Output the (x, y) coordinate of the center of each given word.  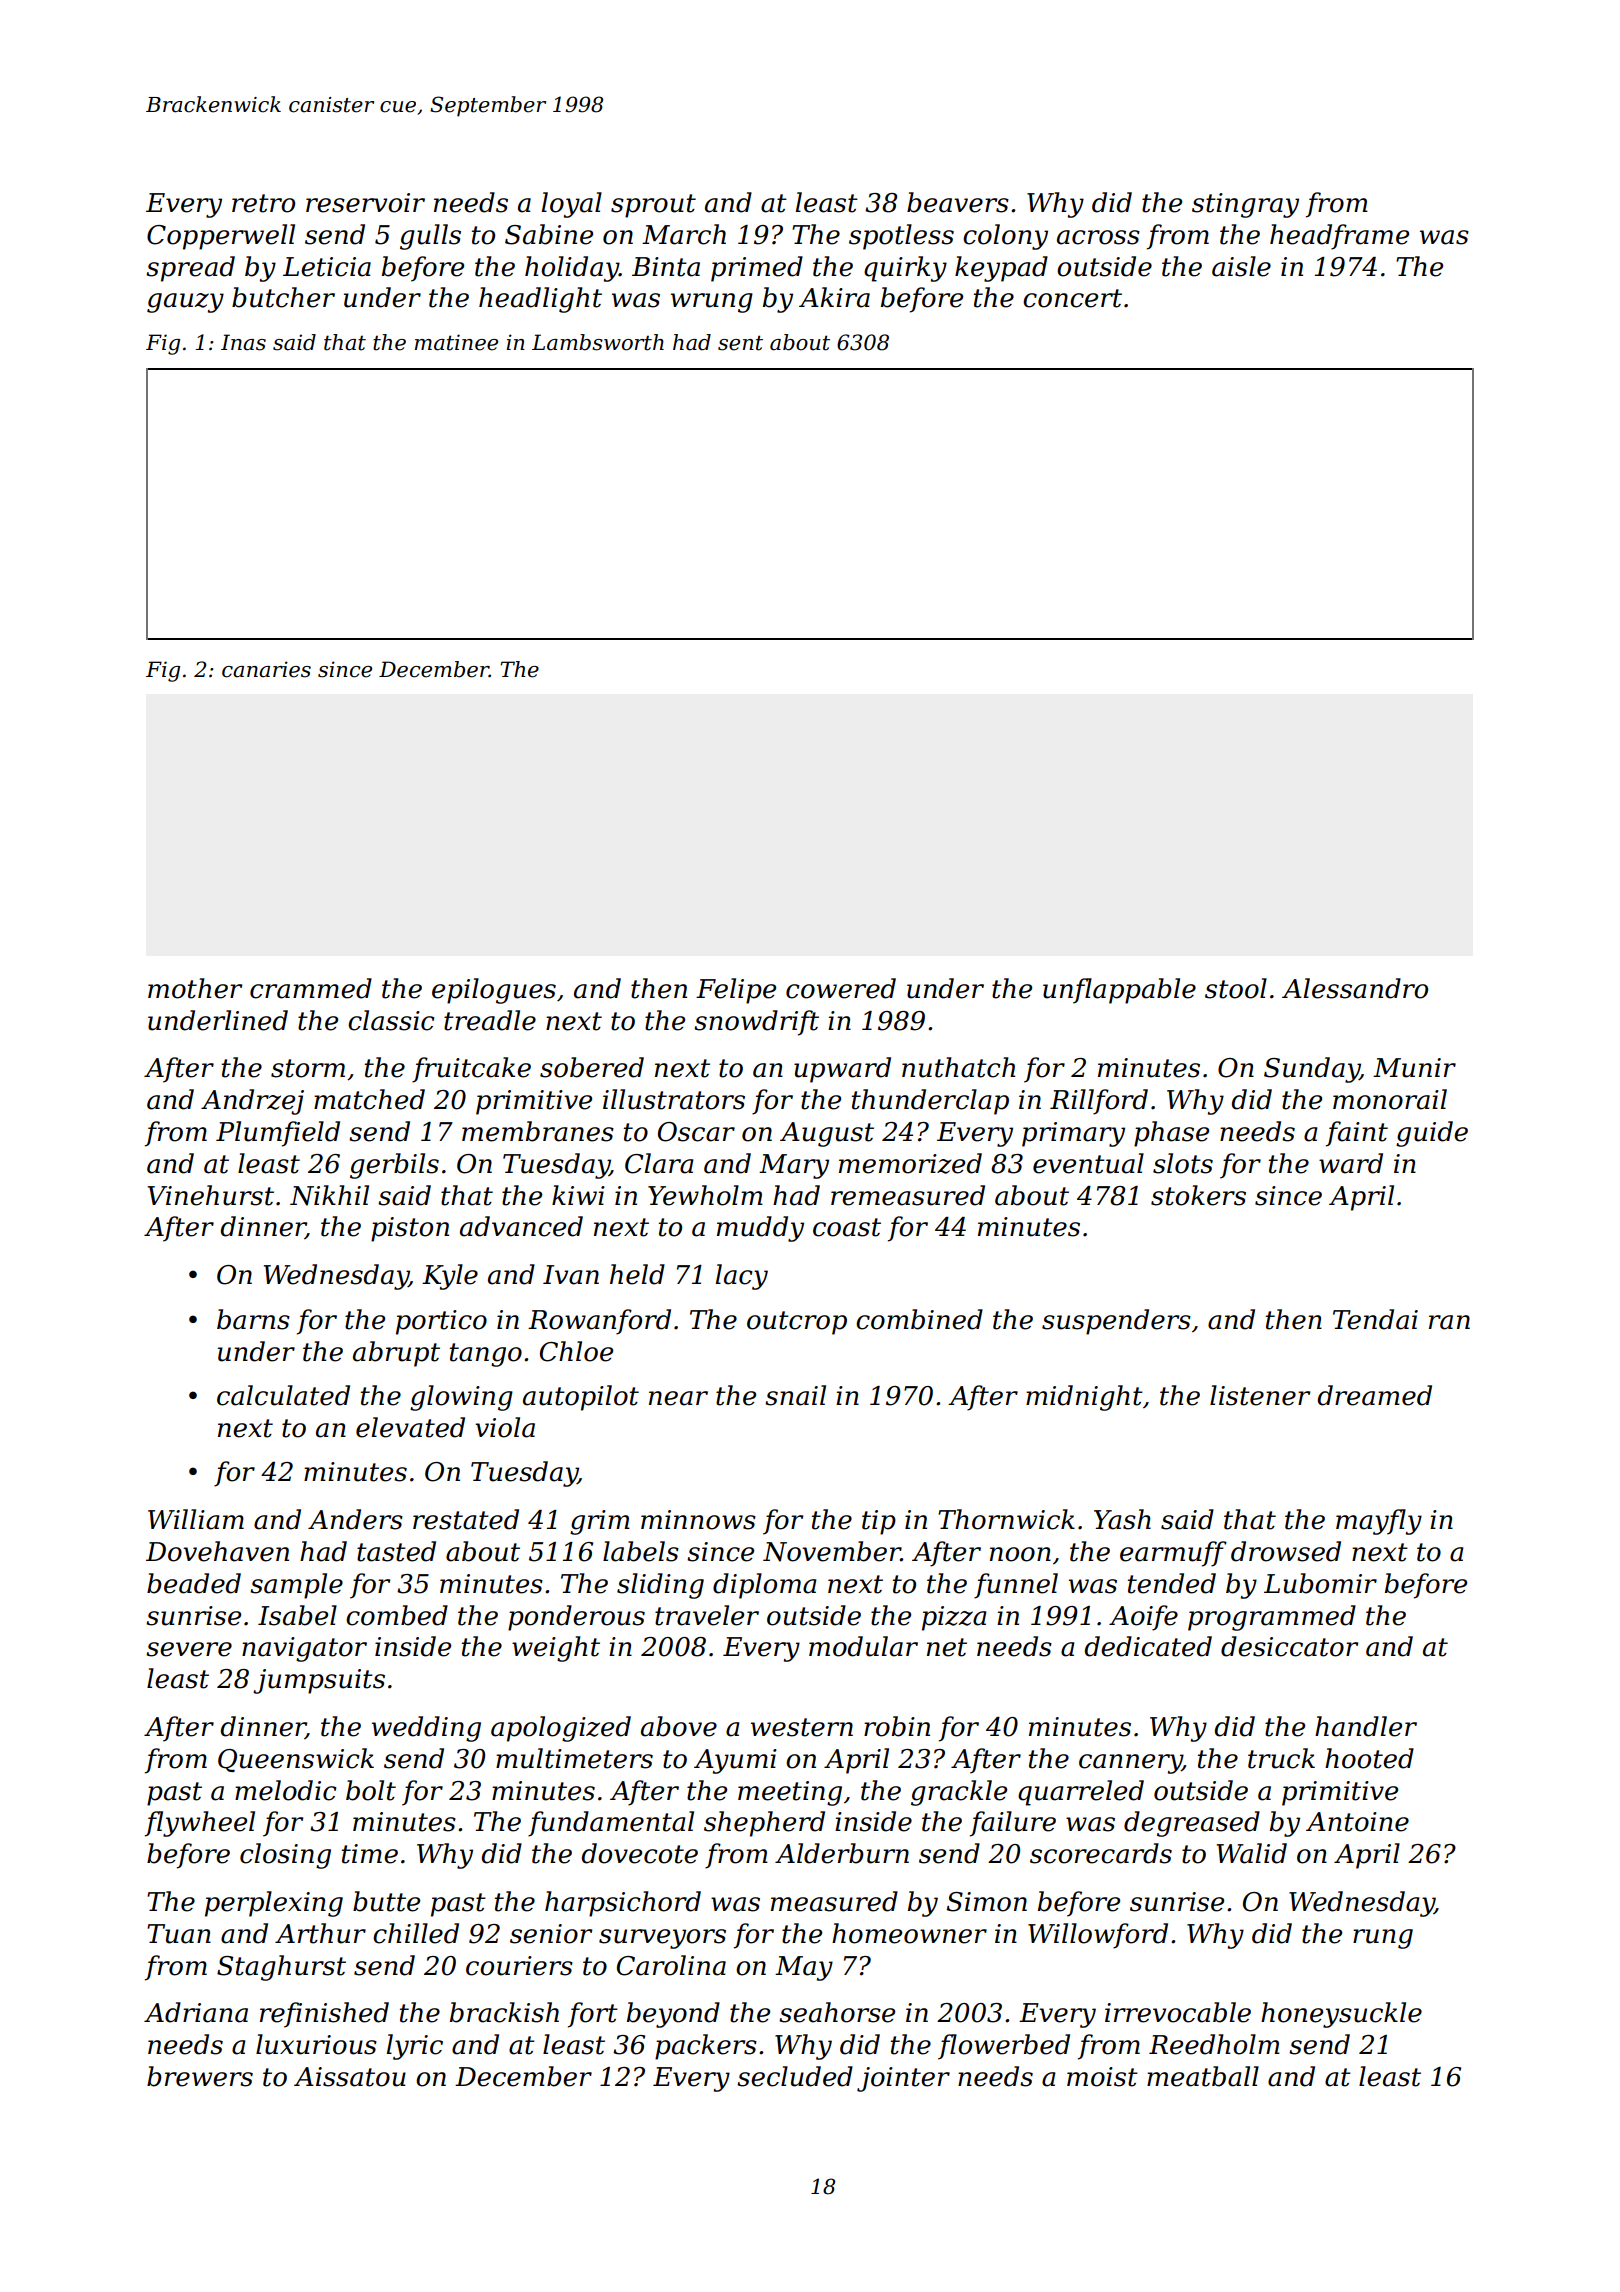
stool (1236, 988)
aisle (1241, 266)
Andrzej (252, 1102)
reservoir (365, 203)
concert (1072, 298)
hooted (1369, 1758)
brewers (200, 2076)
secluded (795, 2076)
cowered (841, 988)
